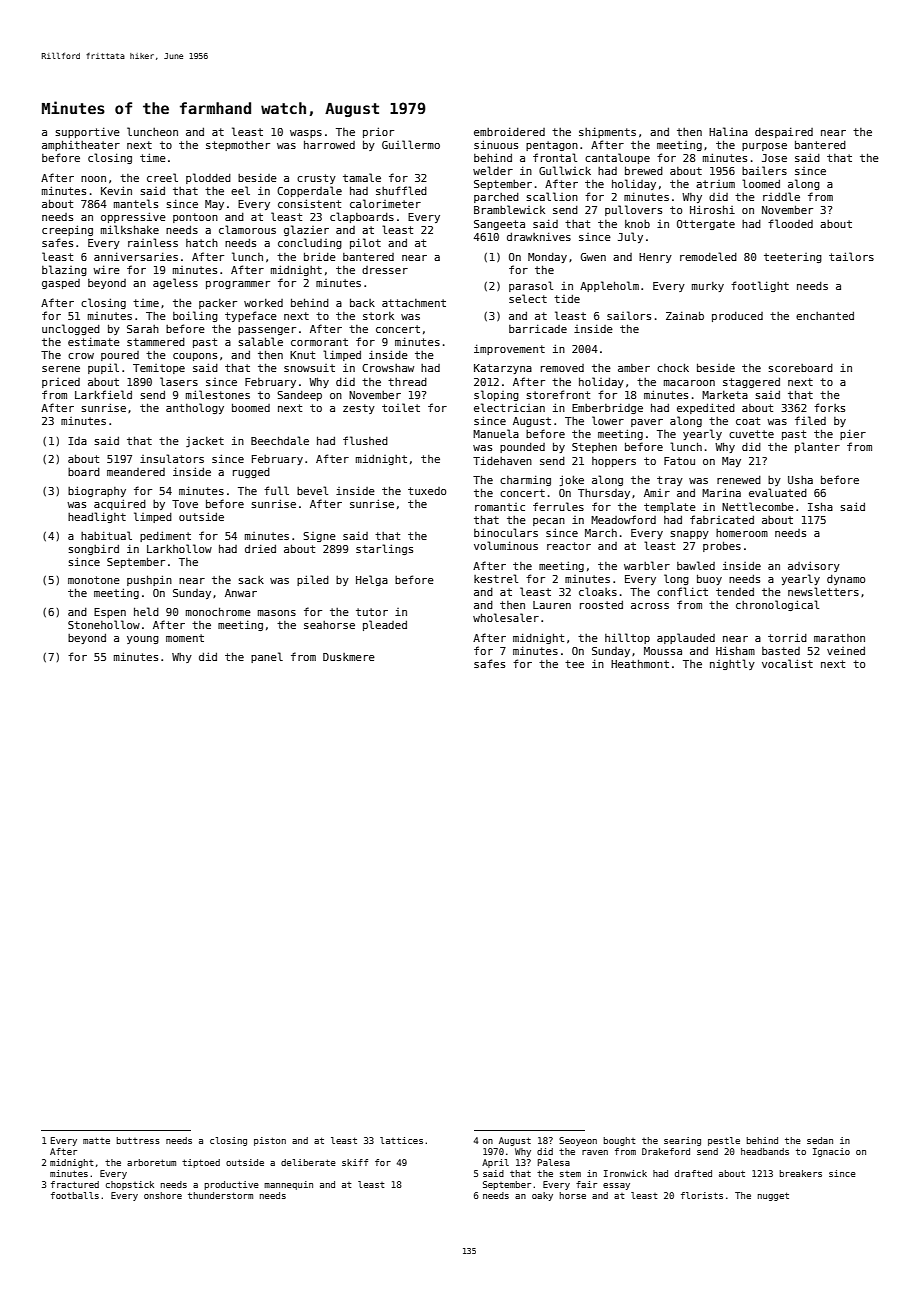 The width and height of the document is (924, 1308). I want to click on tuxedo, so click(427, 491).
